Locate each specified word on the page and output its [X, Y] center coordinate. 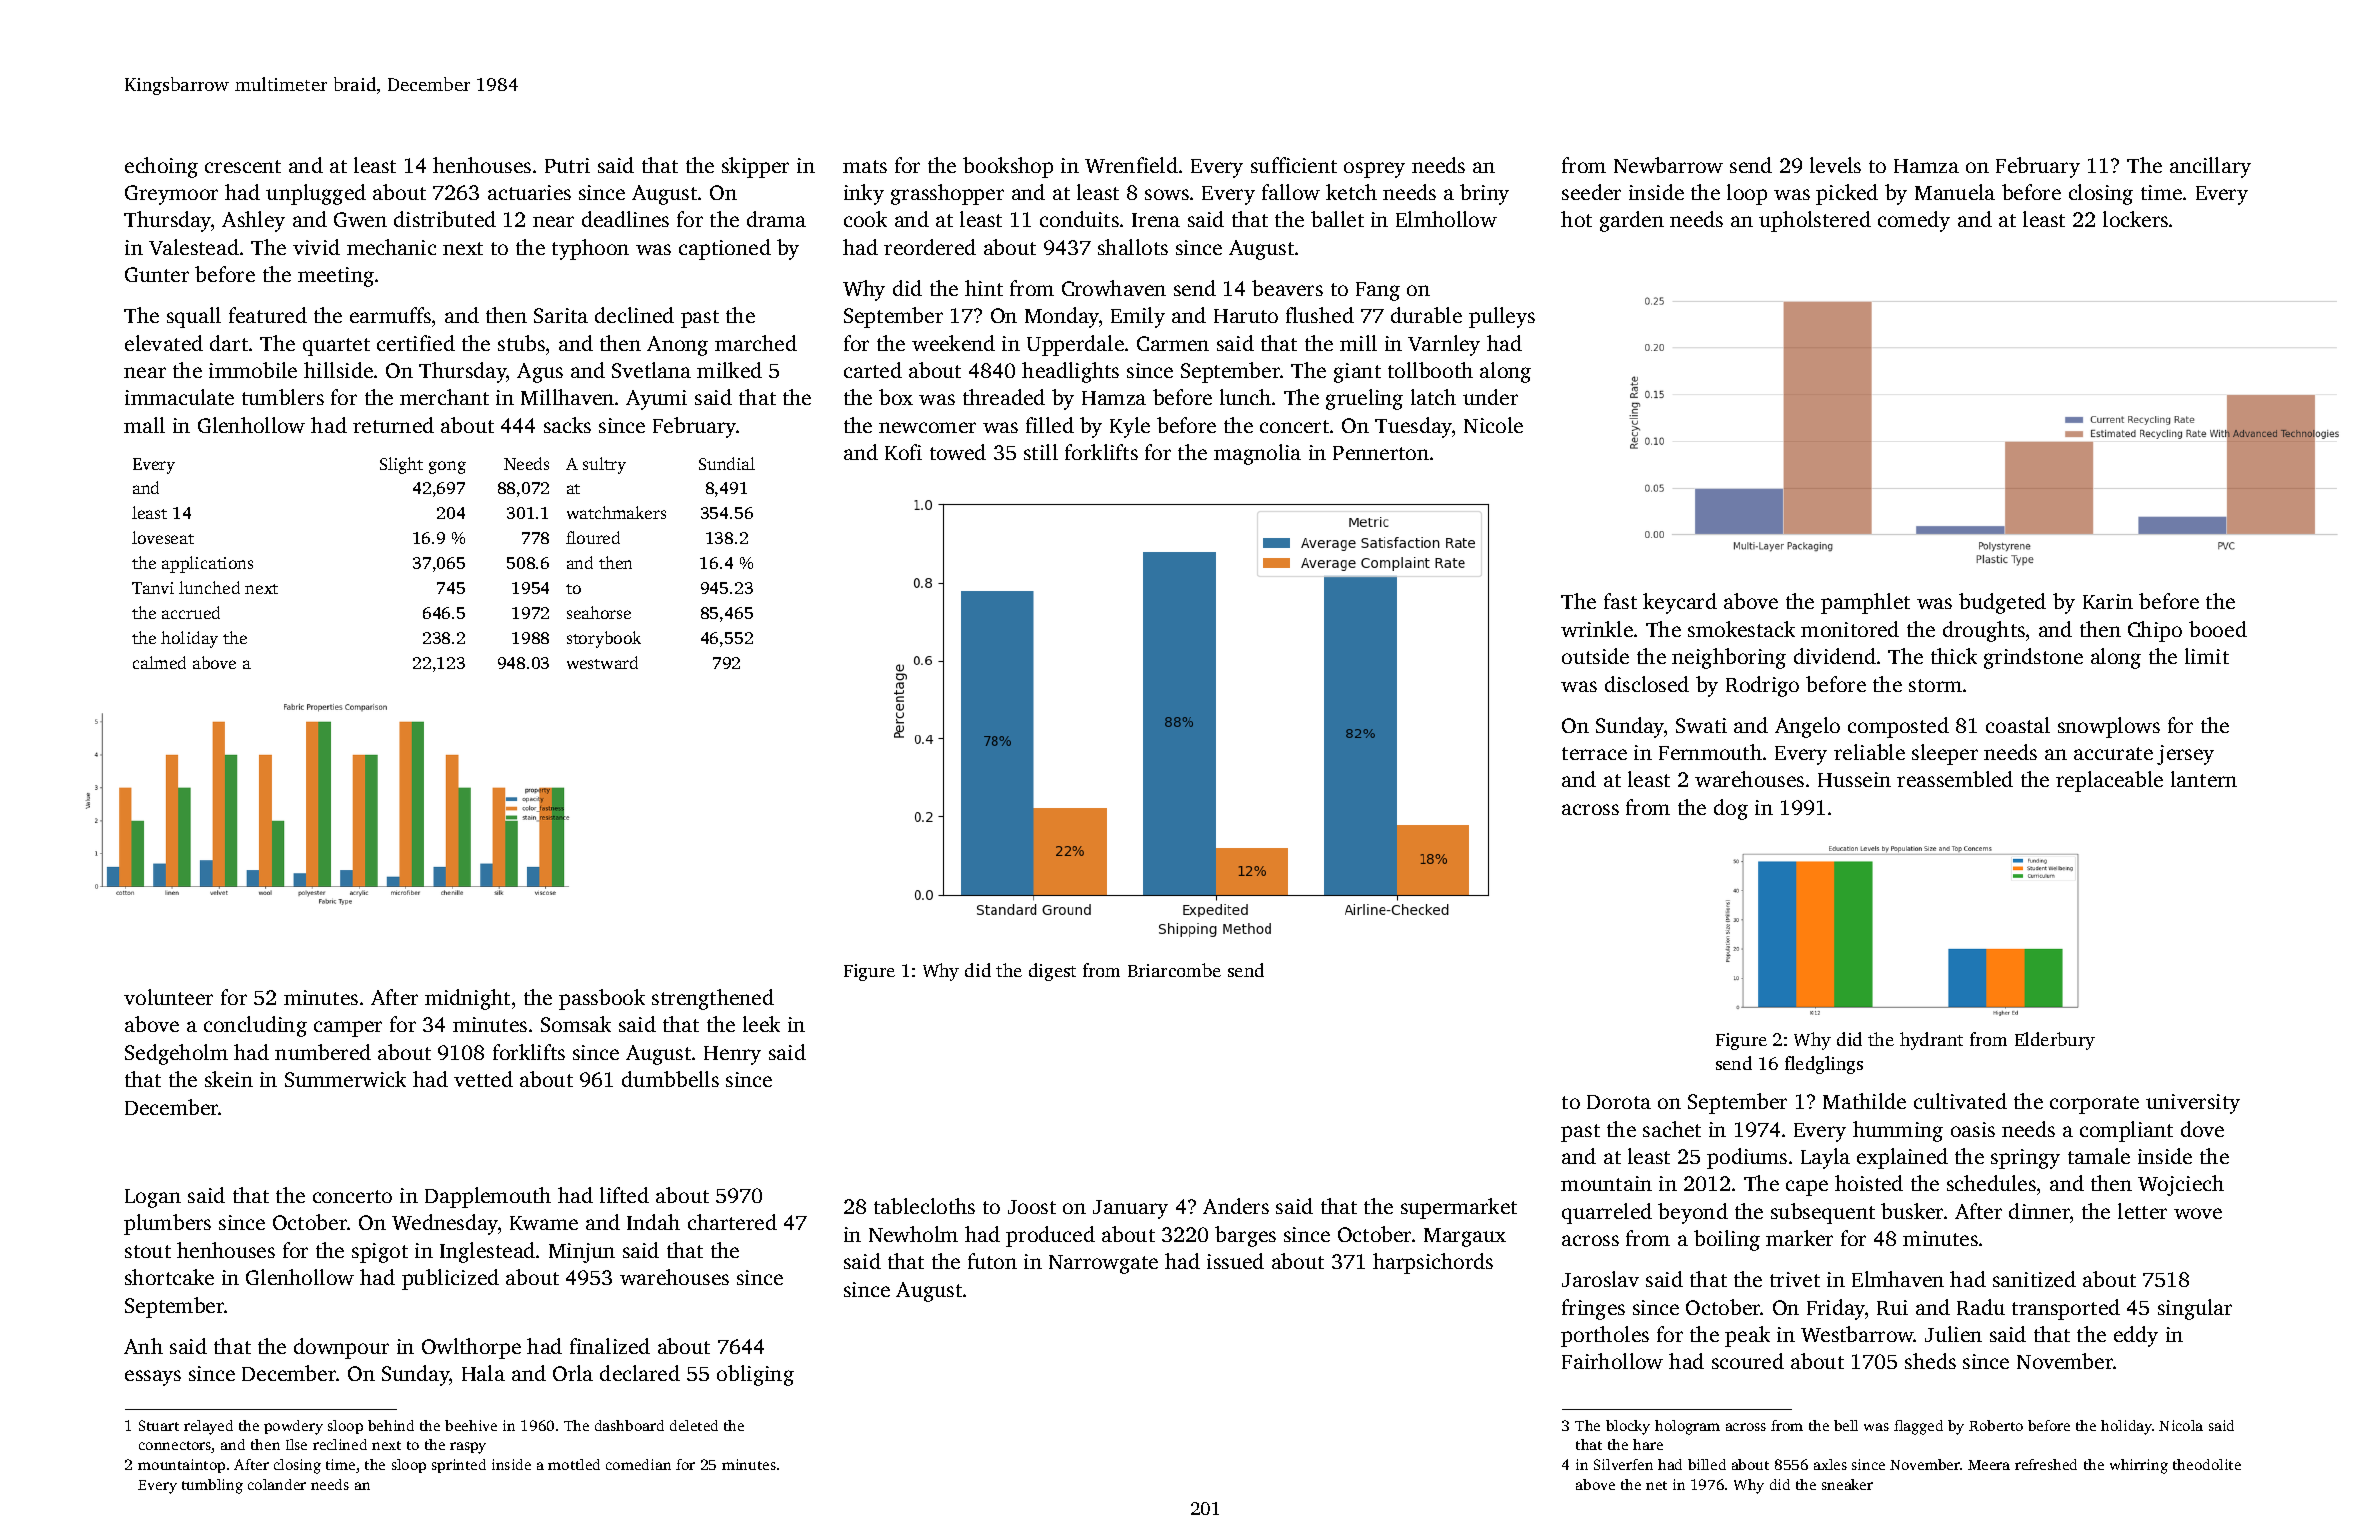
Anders [1236, 1206]
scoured [1748, 1361]
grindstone [2033, 658]
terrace [1594, 753]
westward [602, 662]
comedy [1914, 221]
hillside [338, 370]
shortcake [169, 1277]
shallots [1133, 247]
